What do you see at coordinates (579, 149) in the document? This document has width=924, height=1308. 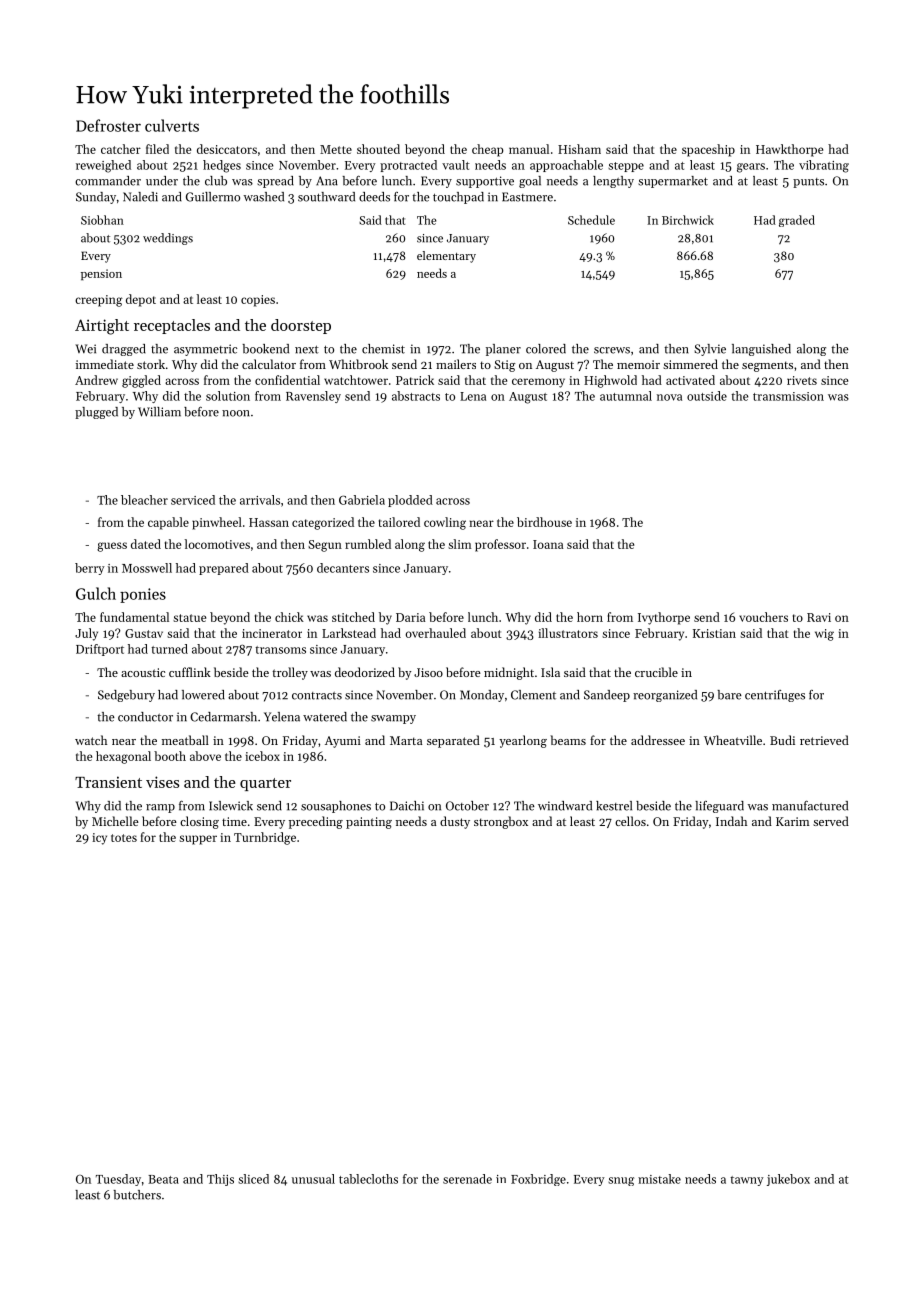 I see `Hisham` at bounding box center [579, 149].
